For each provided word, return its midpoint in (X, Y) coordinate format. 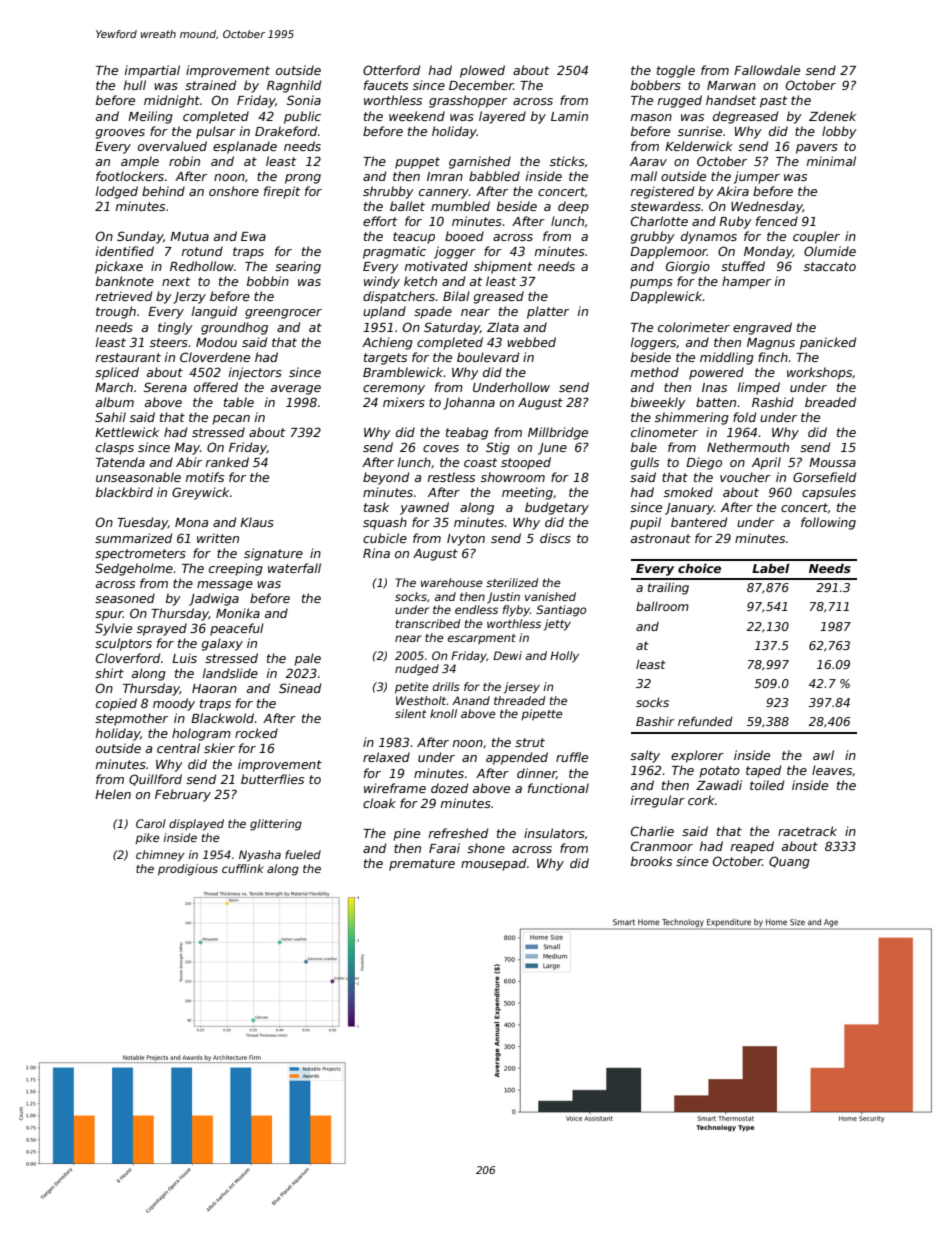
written (218, 538)
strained (210, 85)
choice (699, 568)
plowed (482, 71)
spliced (117, 373)
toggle (676, 71)
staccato (830, 266)
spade (433, 312)
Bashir (655, 721)
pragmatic (394, 252)
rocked (256, 733)
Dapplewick (666, 297)
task (376, 507)
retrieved (124, 296)
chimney (160, 856)
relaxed (386, 757)
